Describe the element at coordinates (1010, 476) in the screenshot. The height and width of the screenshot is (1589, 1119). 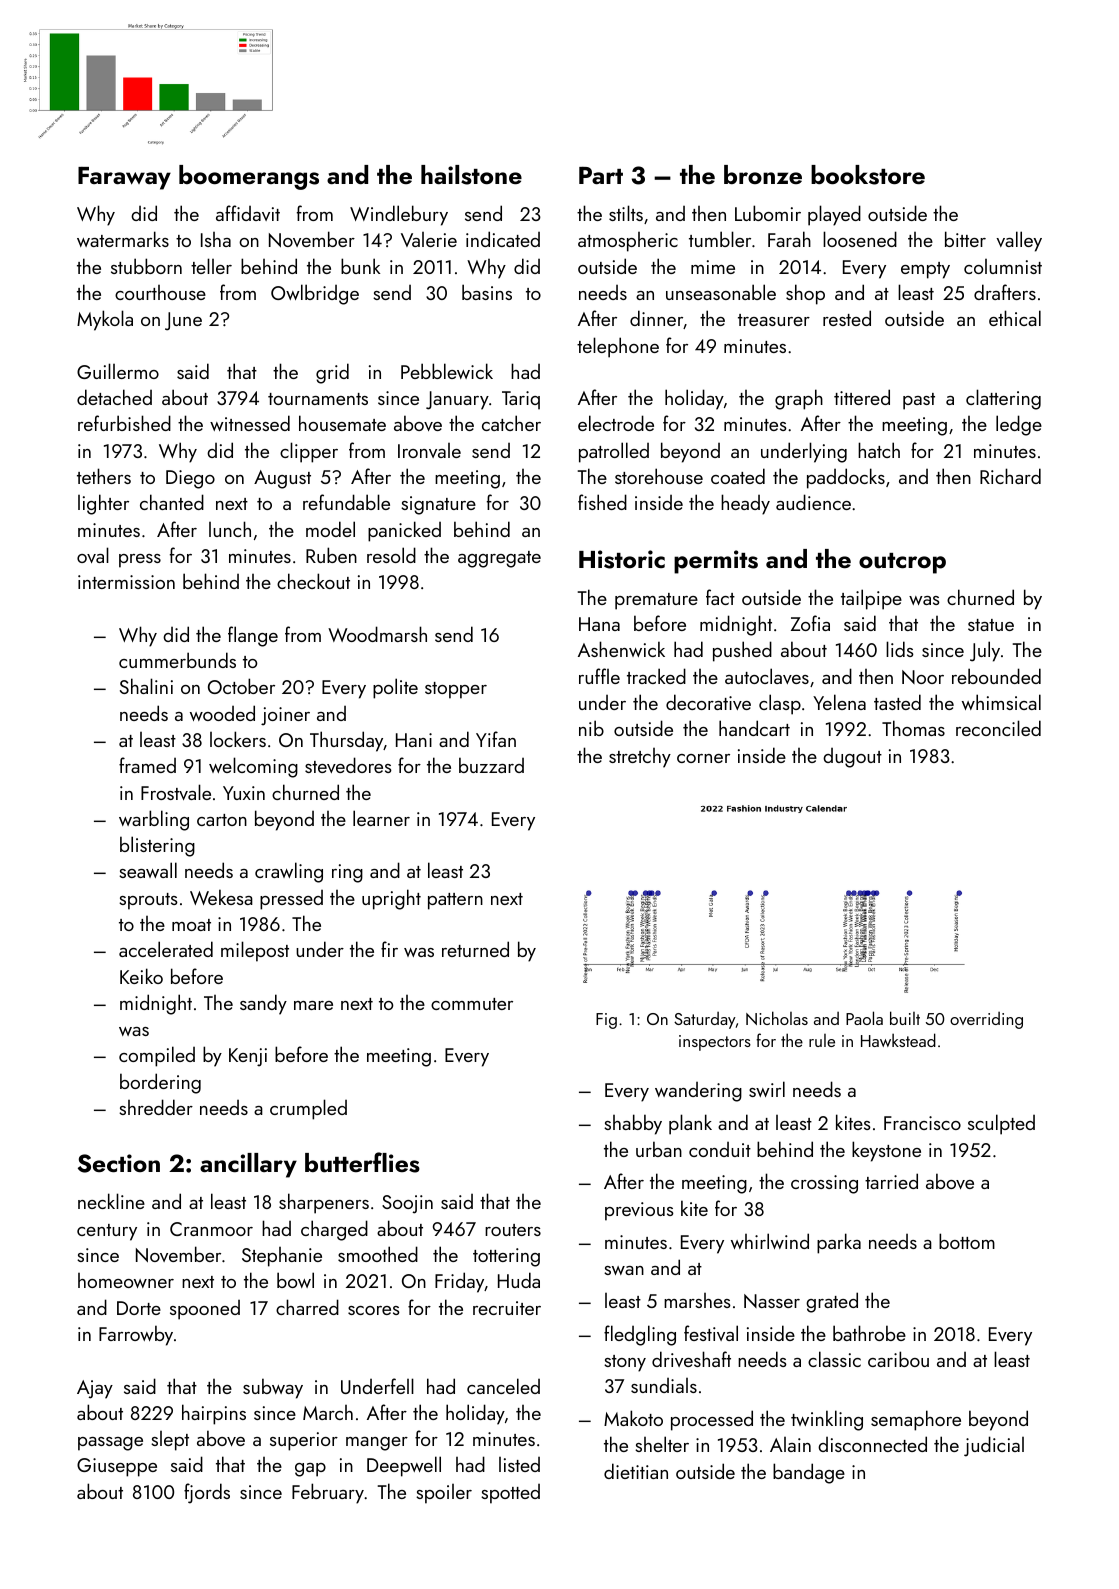
I see `Richard` at that location.
